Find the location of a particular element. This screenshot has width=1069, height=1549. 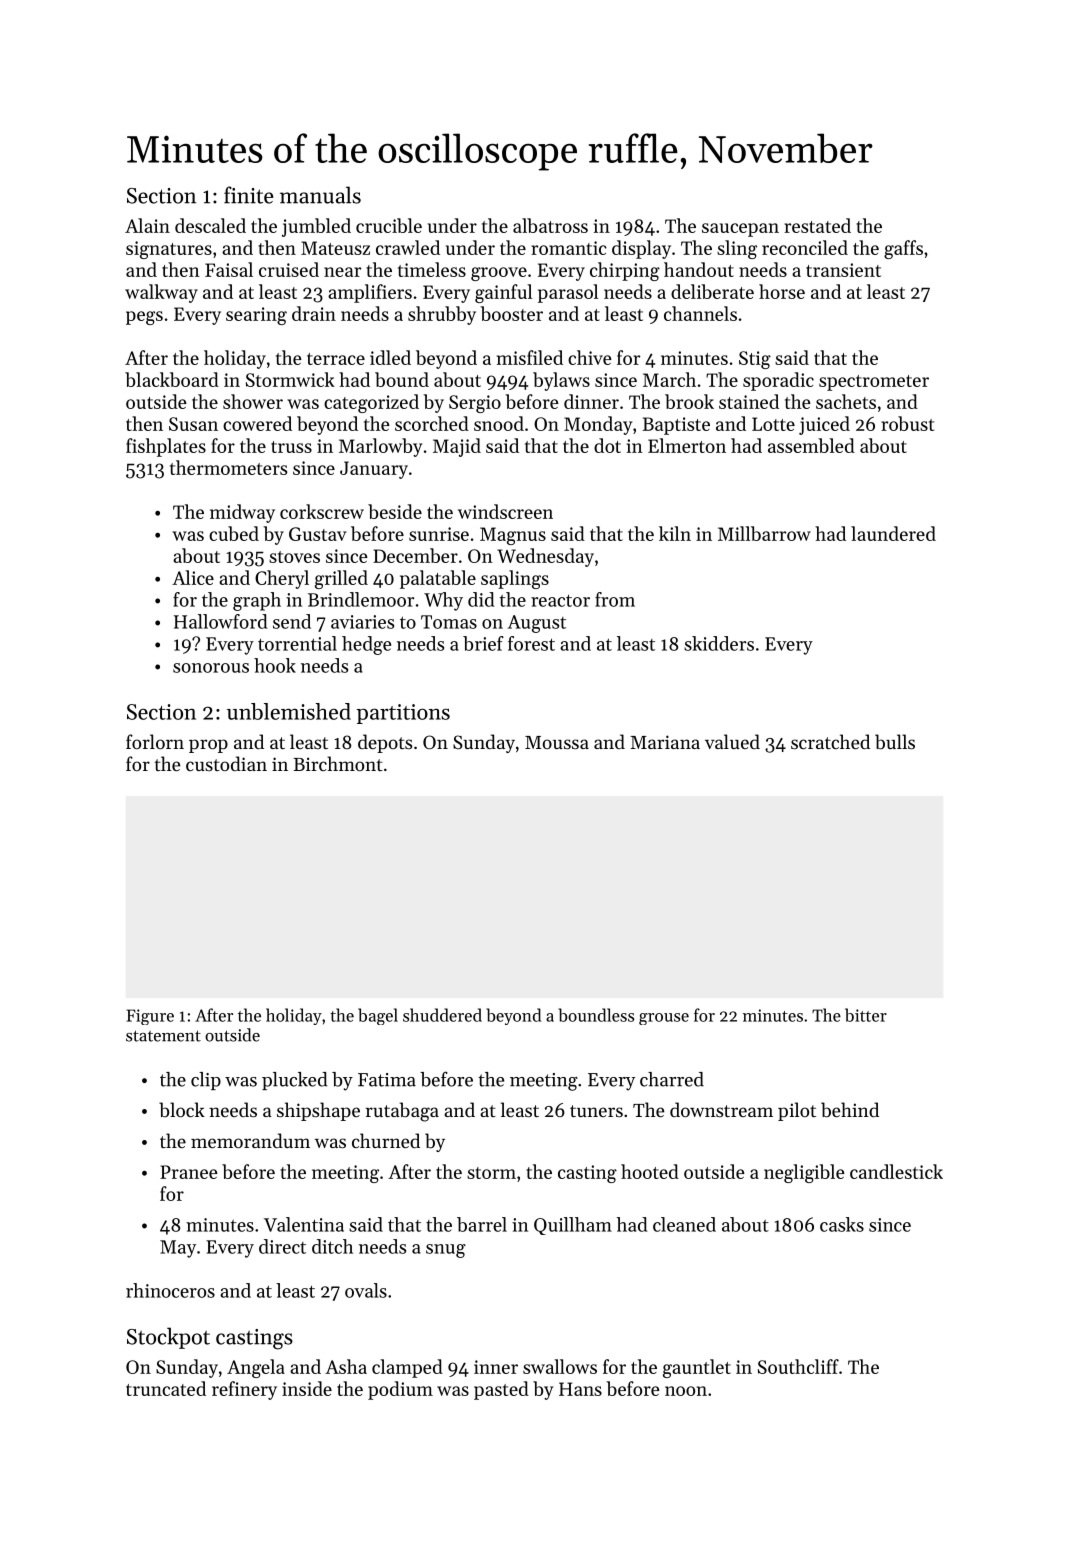

shuddered is located at coordinates (442, 1015).
